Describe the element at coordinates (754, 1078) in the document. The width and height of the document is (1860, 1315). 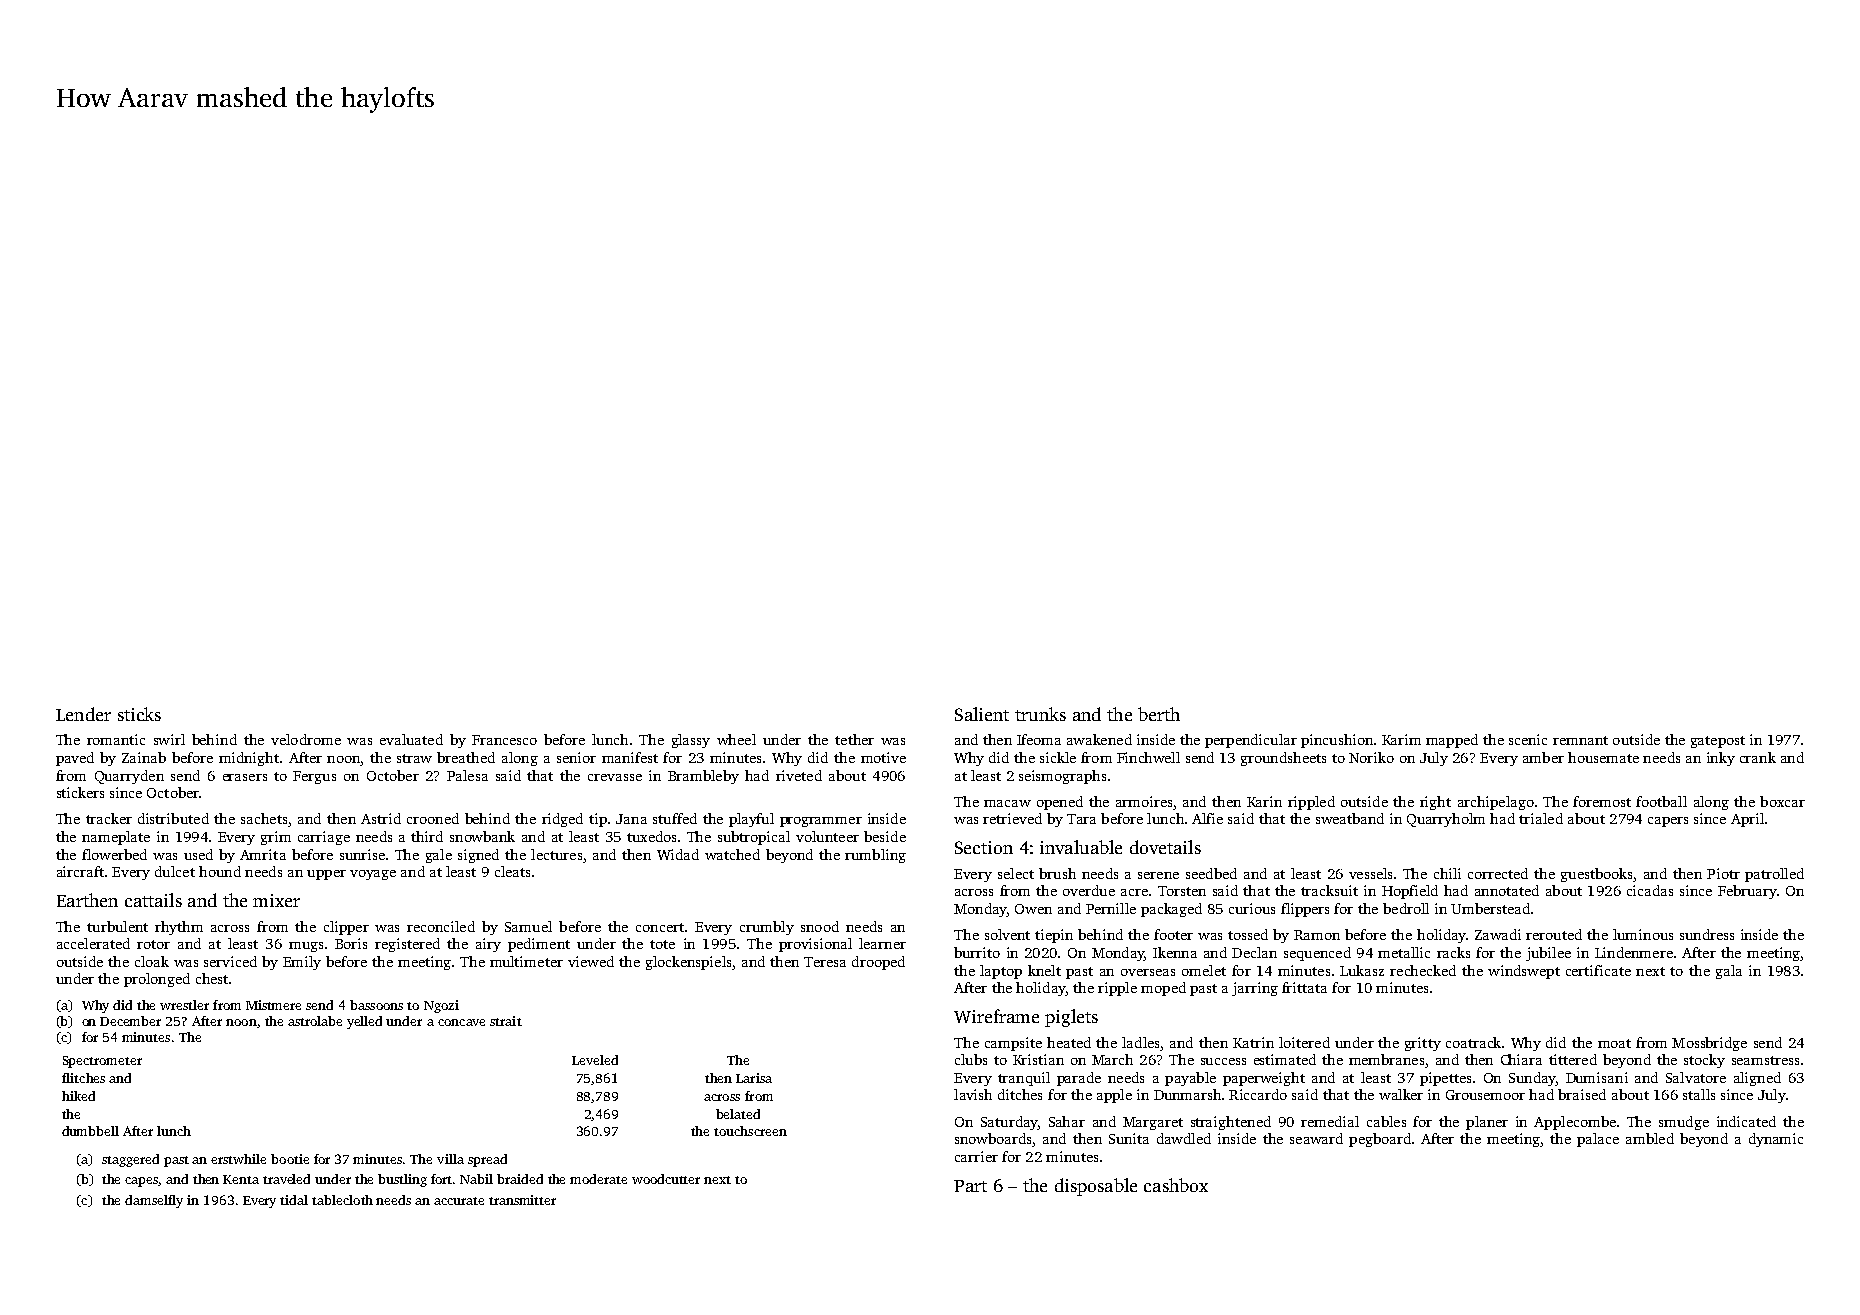
I see `Larisa` at that location.
